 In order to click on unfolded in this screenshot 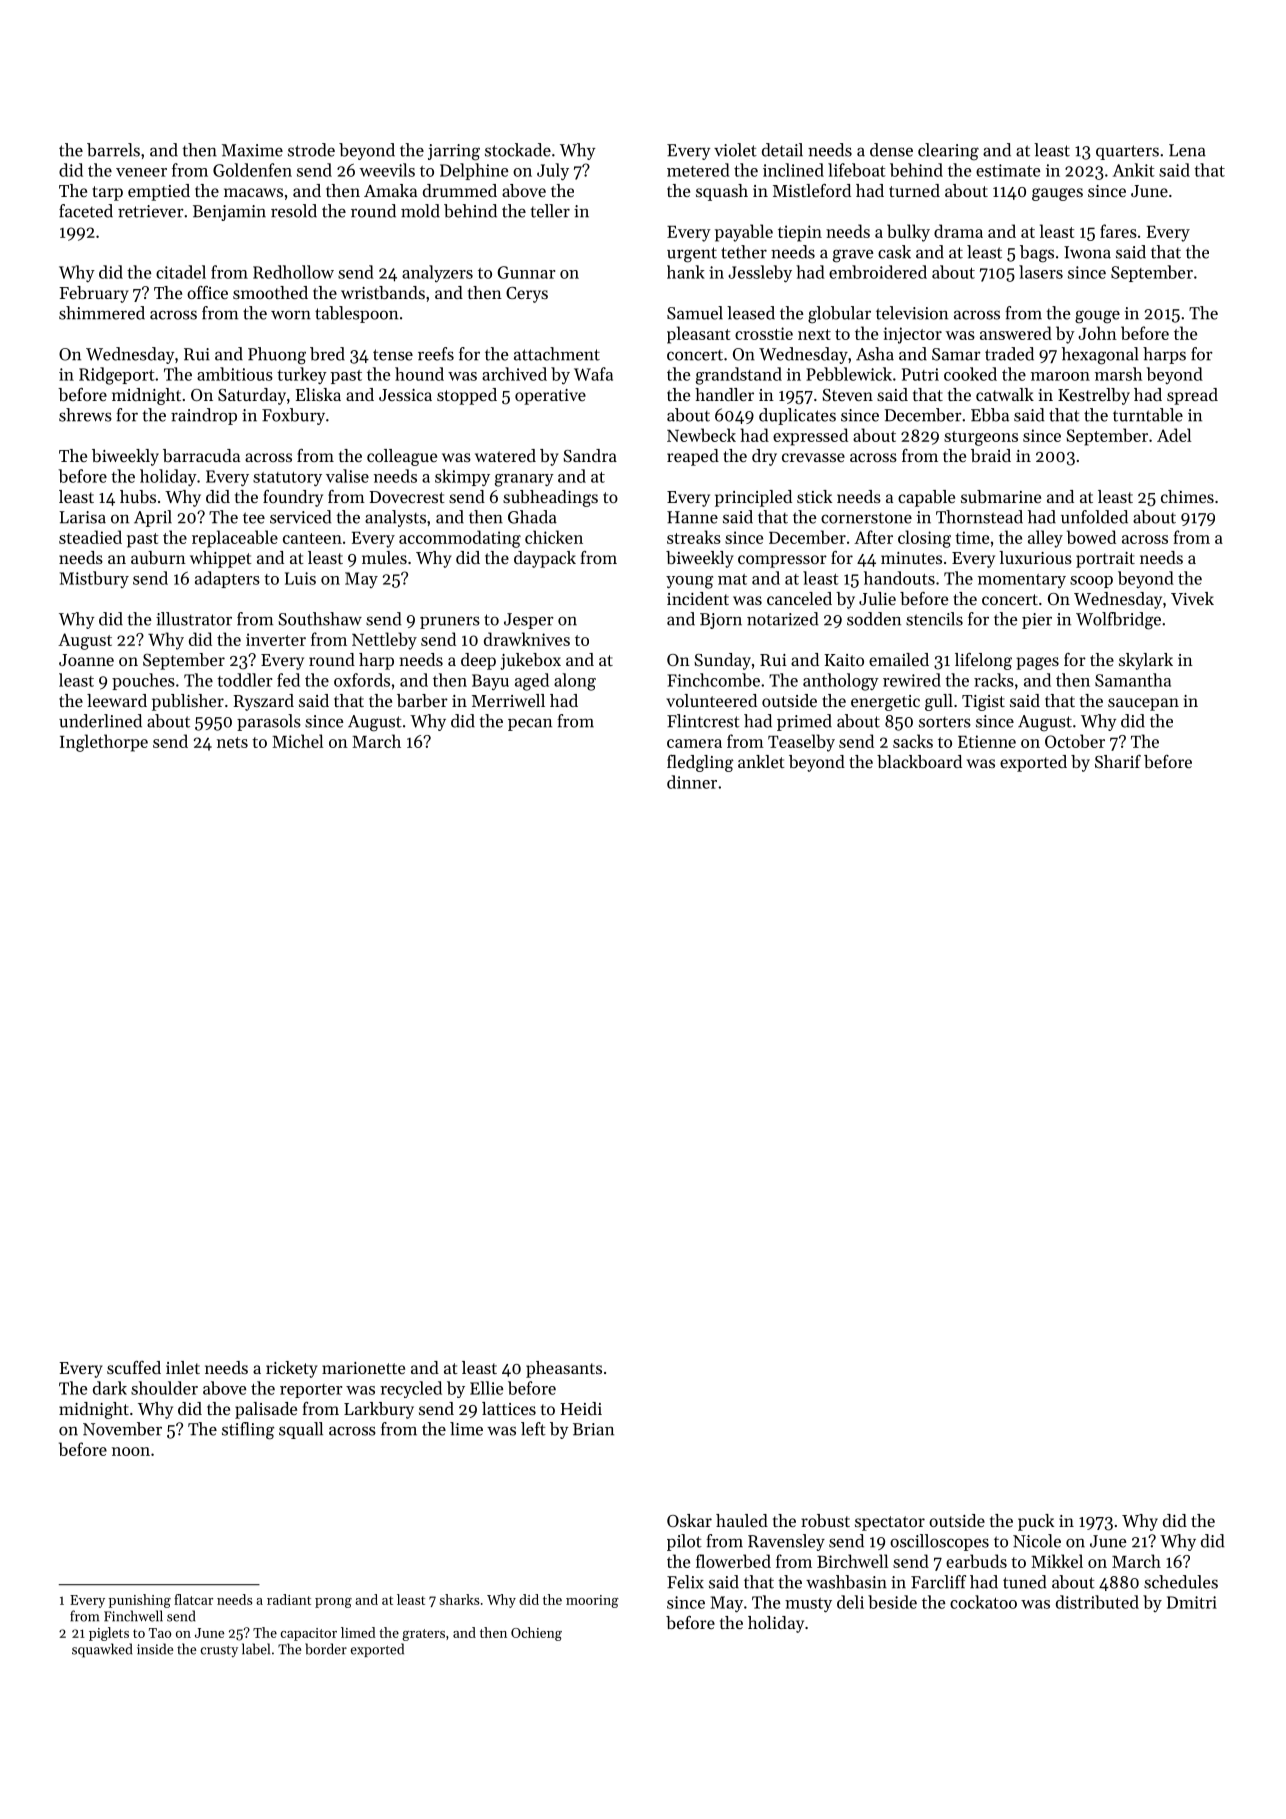, I will do `click(1094, 517)`.
